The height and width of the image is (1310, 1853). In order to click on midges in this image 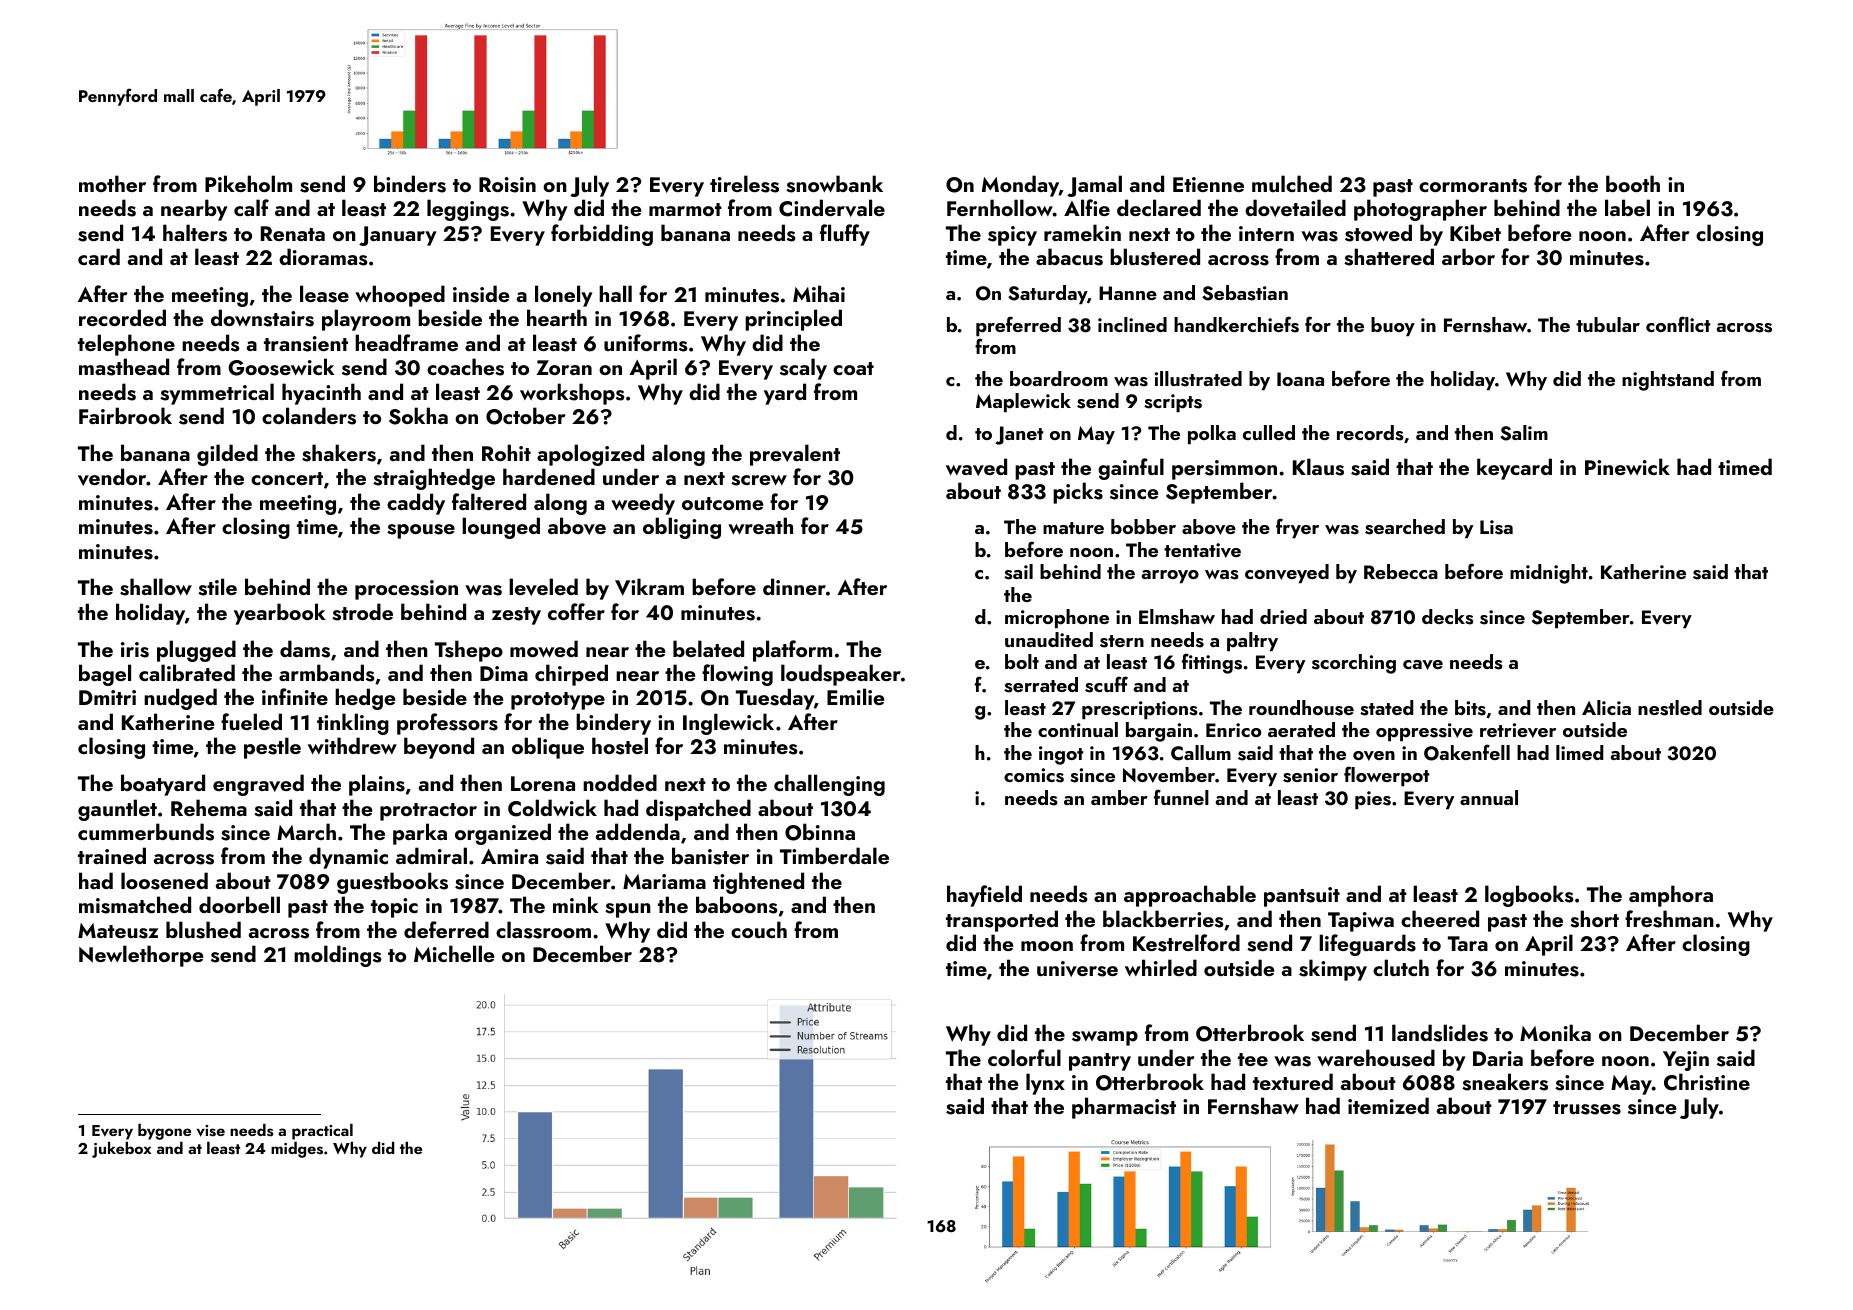, I will do `click(297, 1150)`.
